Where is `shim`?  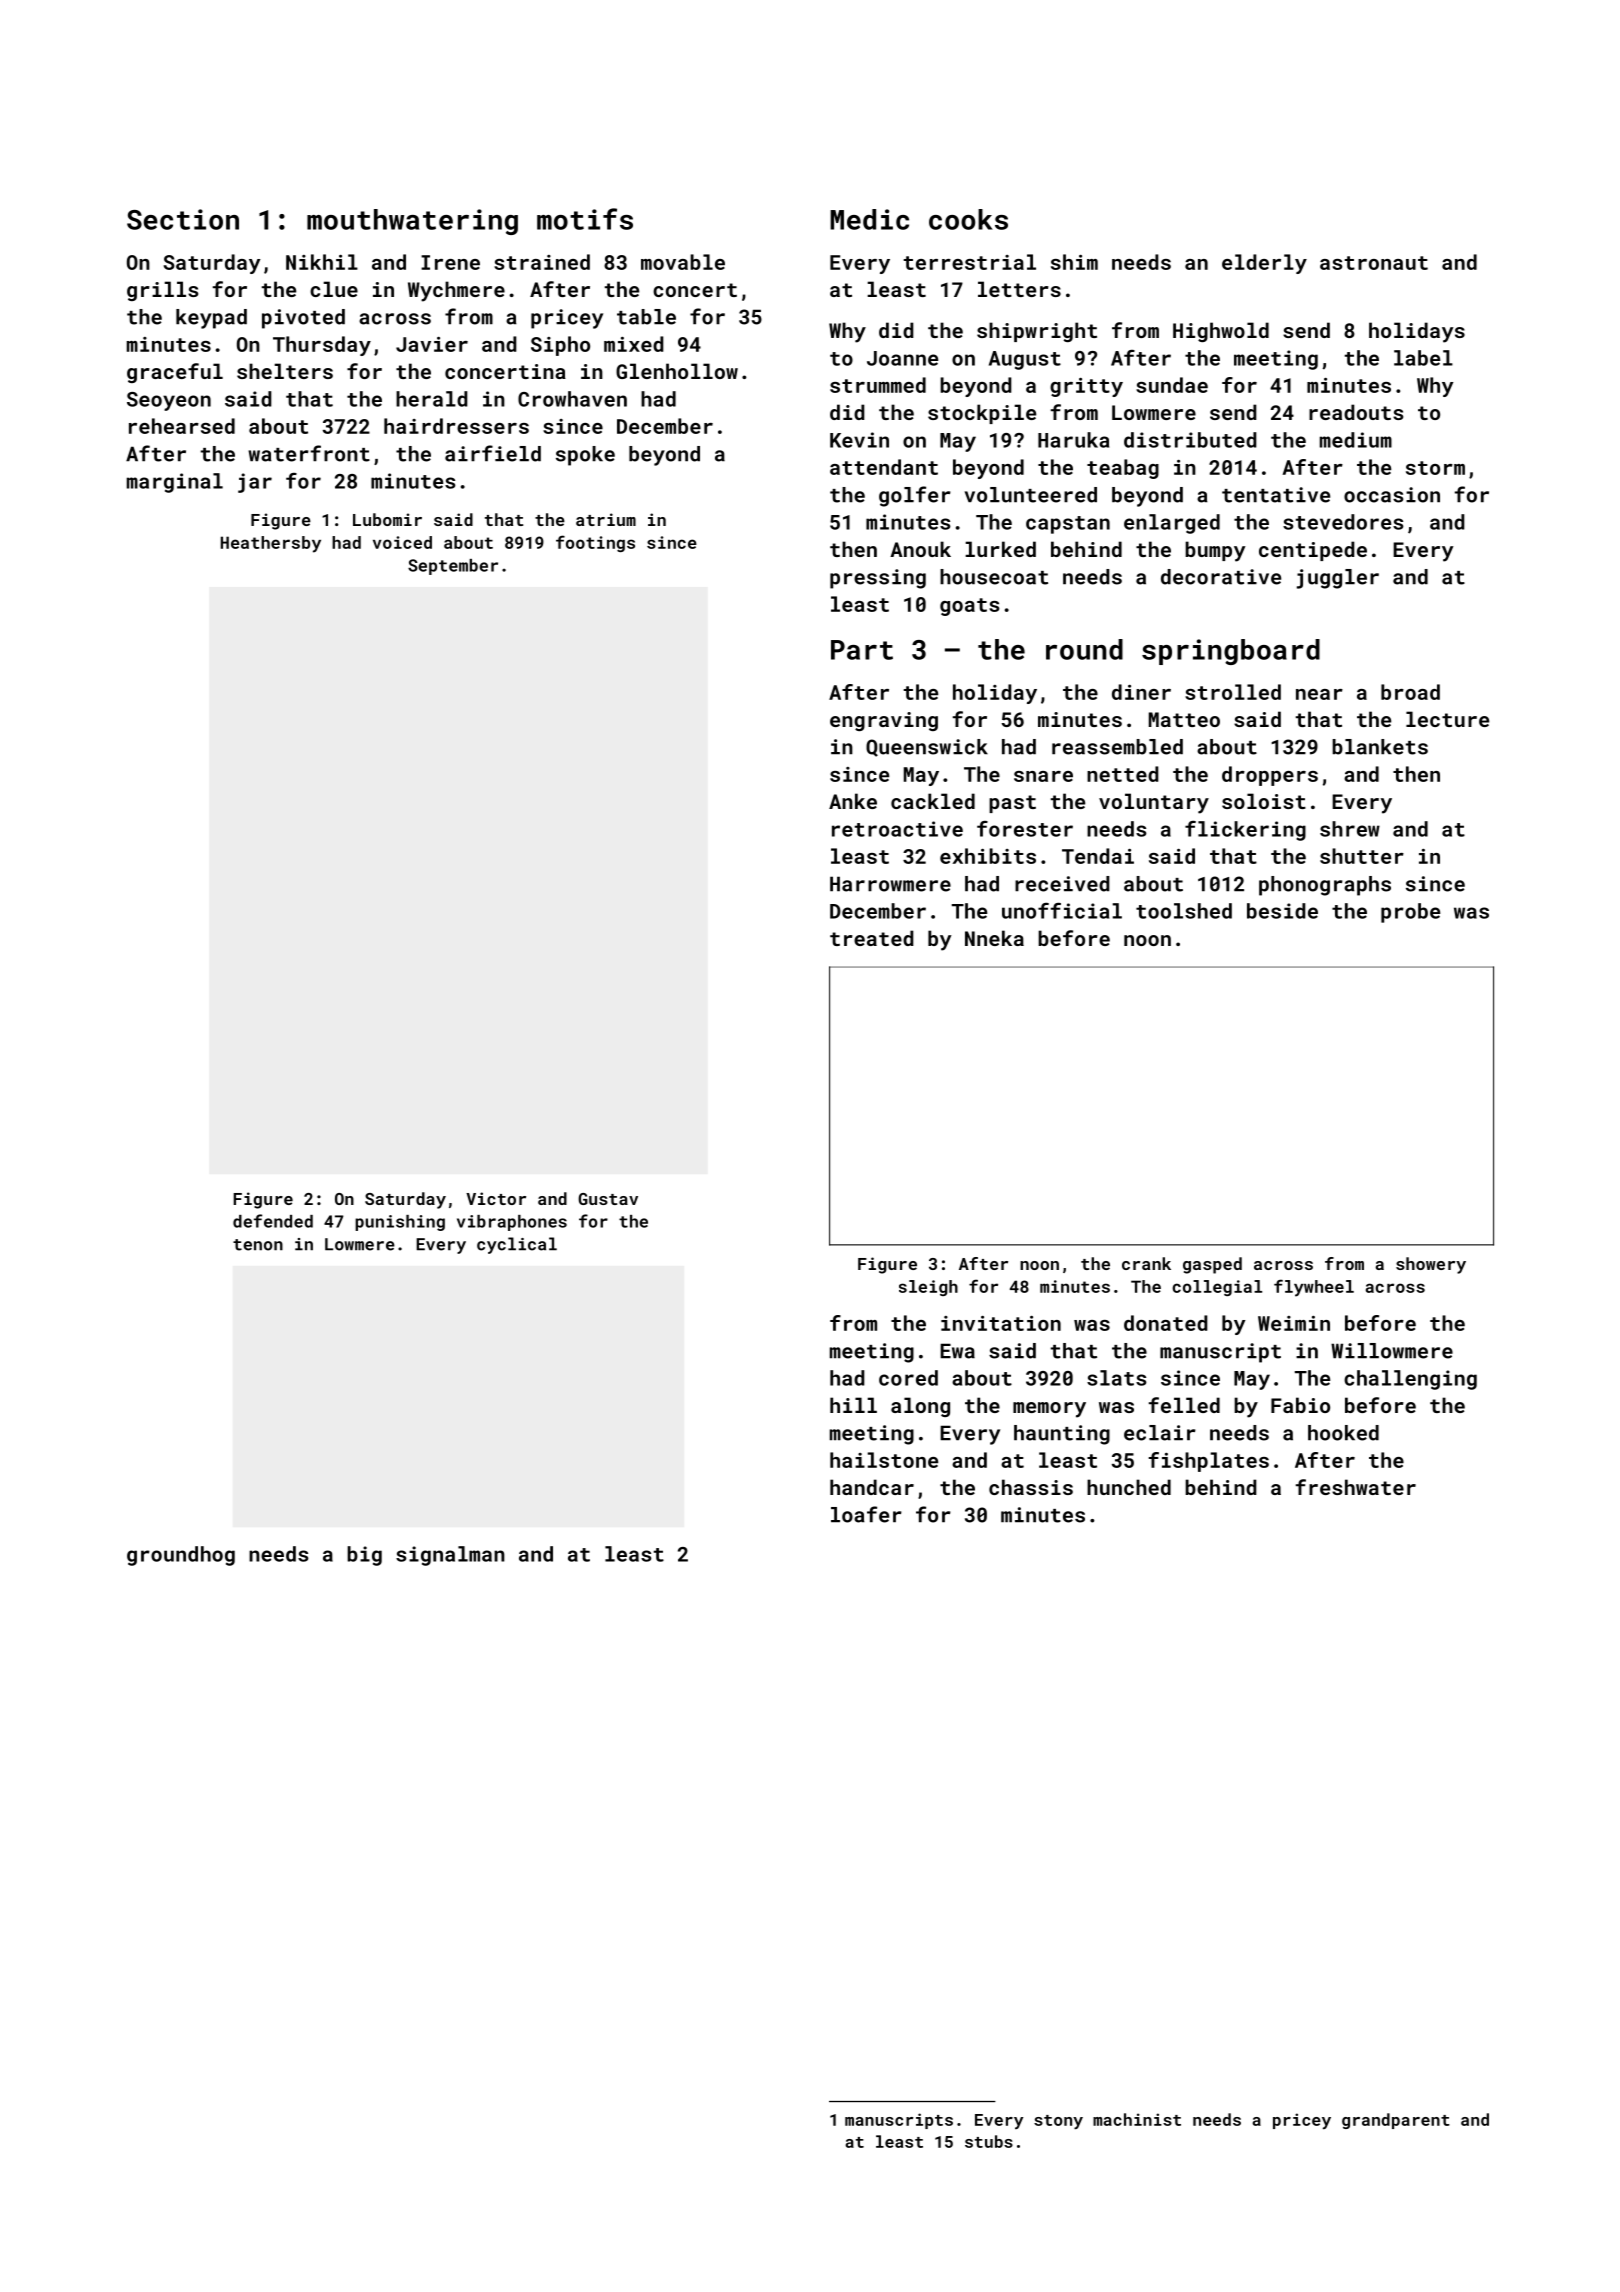 shim is located at coordinates (1074, 262).
